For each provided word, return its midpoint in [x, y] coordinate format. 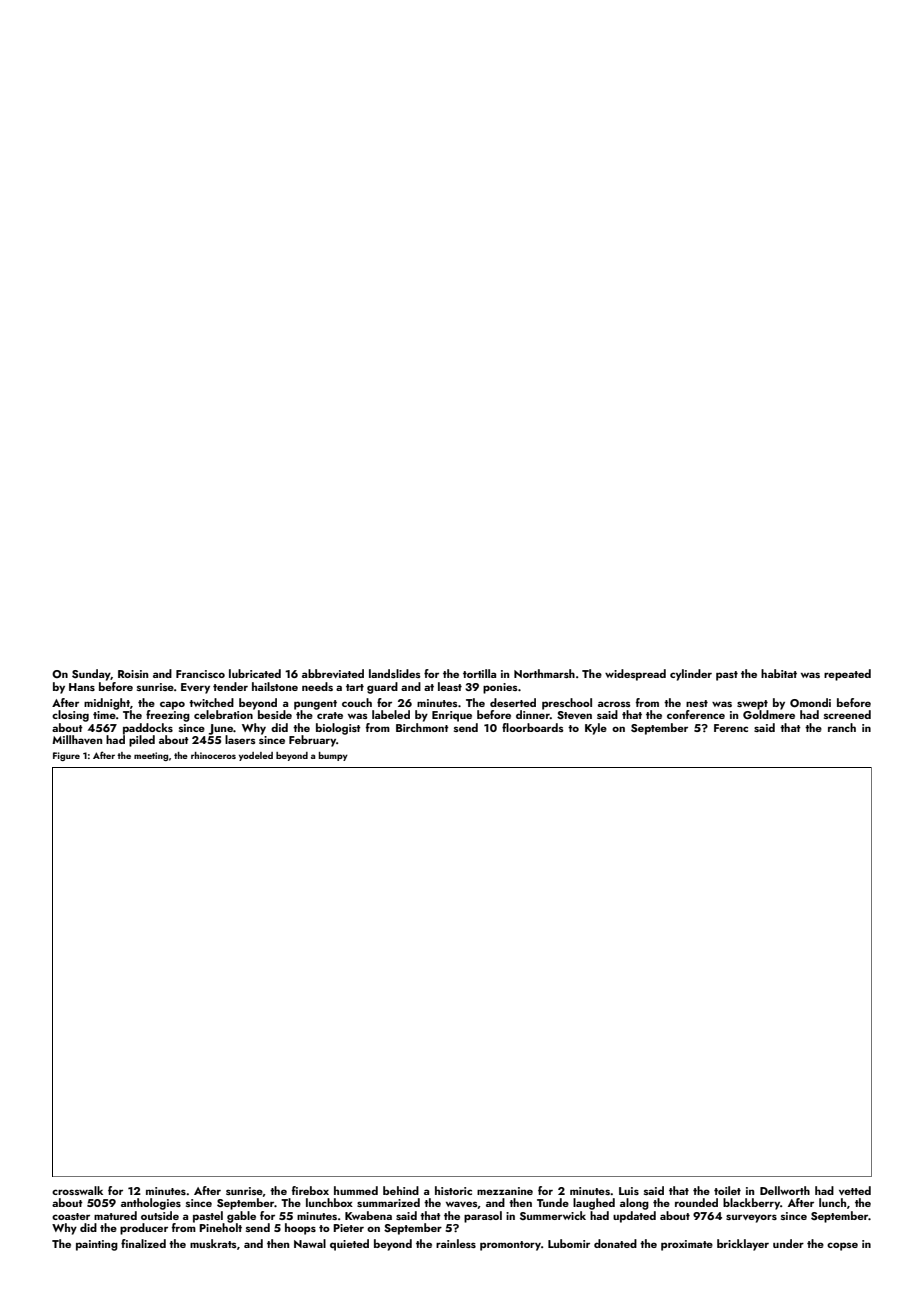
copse [842, 1246]
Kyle [596, 729]
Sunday [91, 675]
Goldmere [769, 714]
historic [453, 1190]
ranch [842, 727]
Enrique [452, 716]
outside [160, 1215]
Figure [66, 756]
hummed [356, 1190]
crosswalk [77, 1190]
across [614, 704]
